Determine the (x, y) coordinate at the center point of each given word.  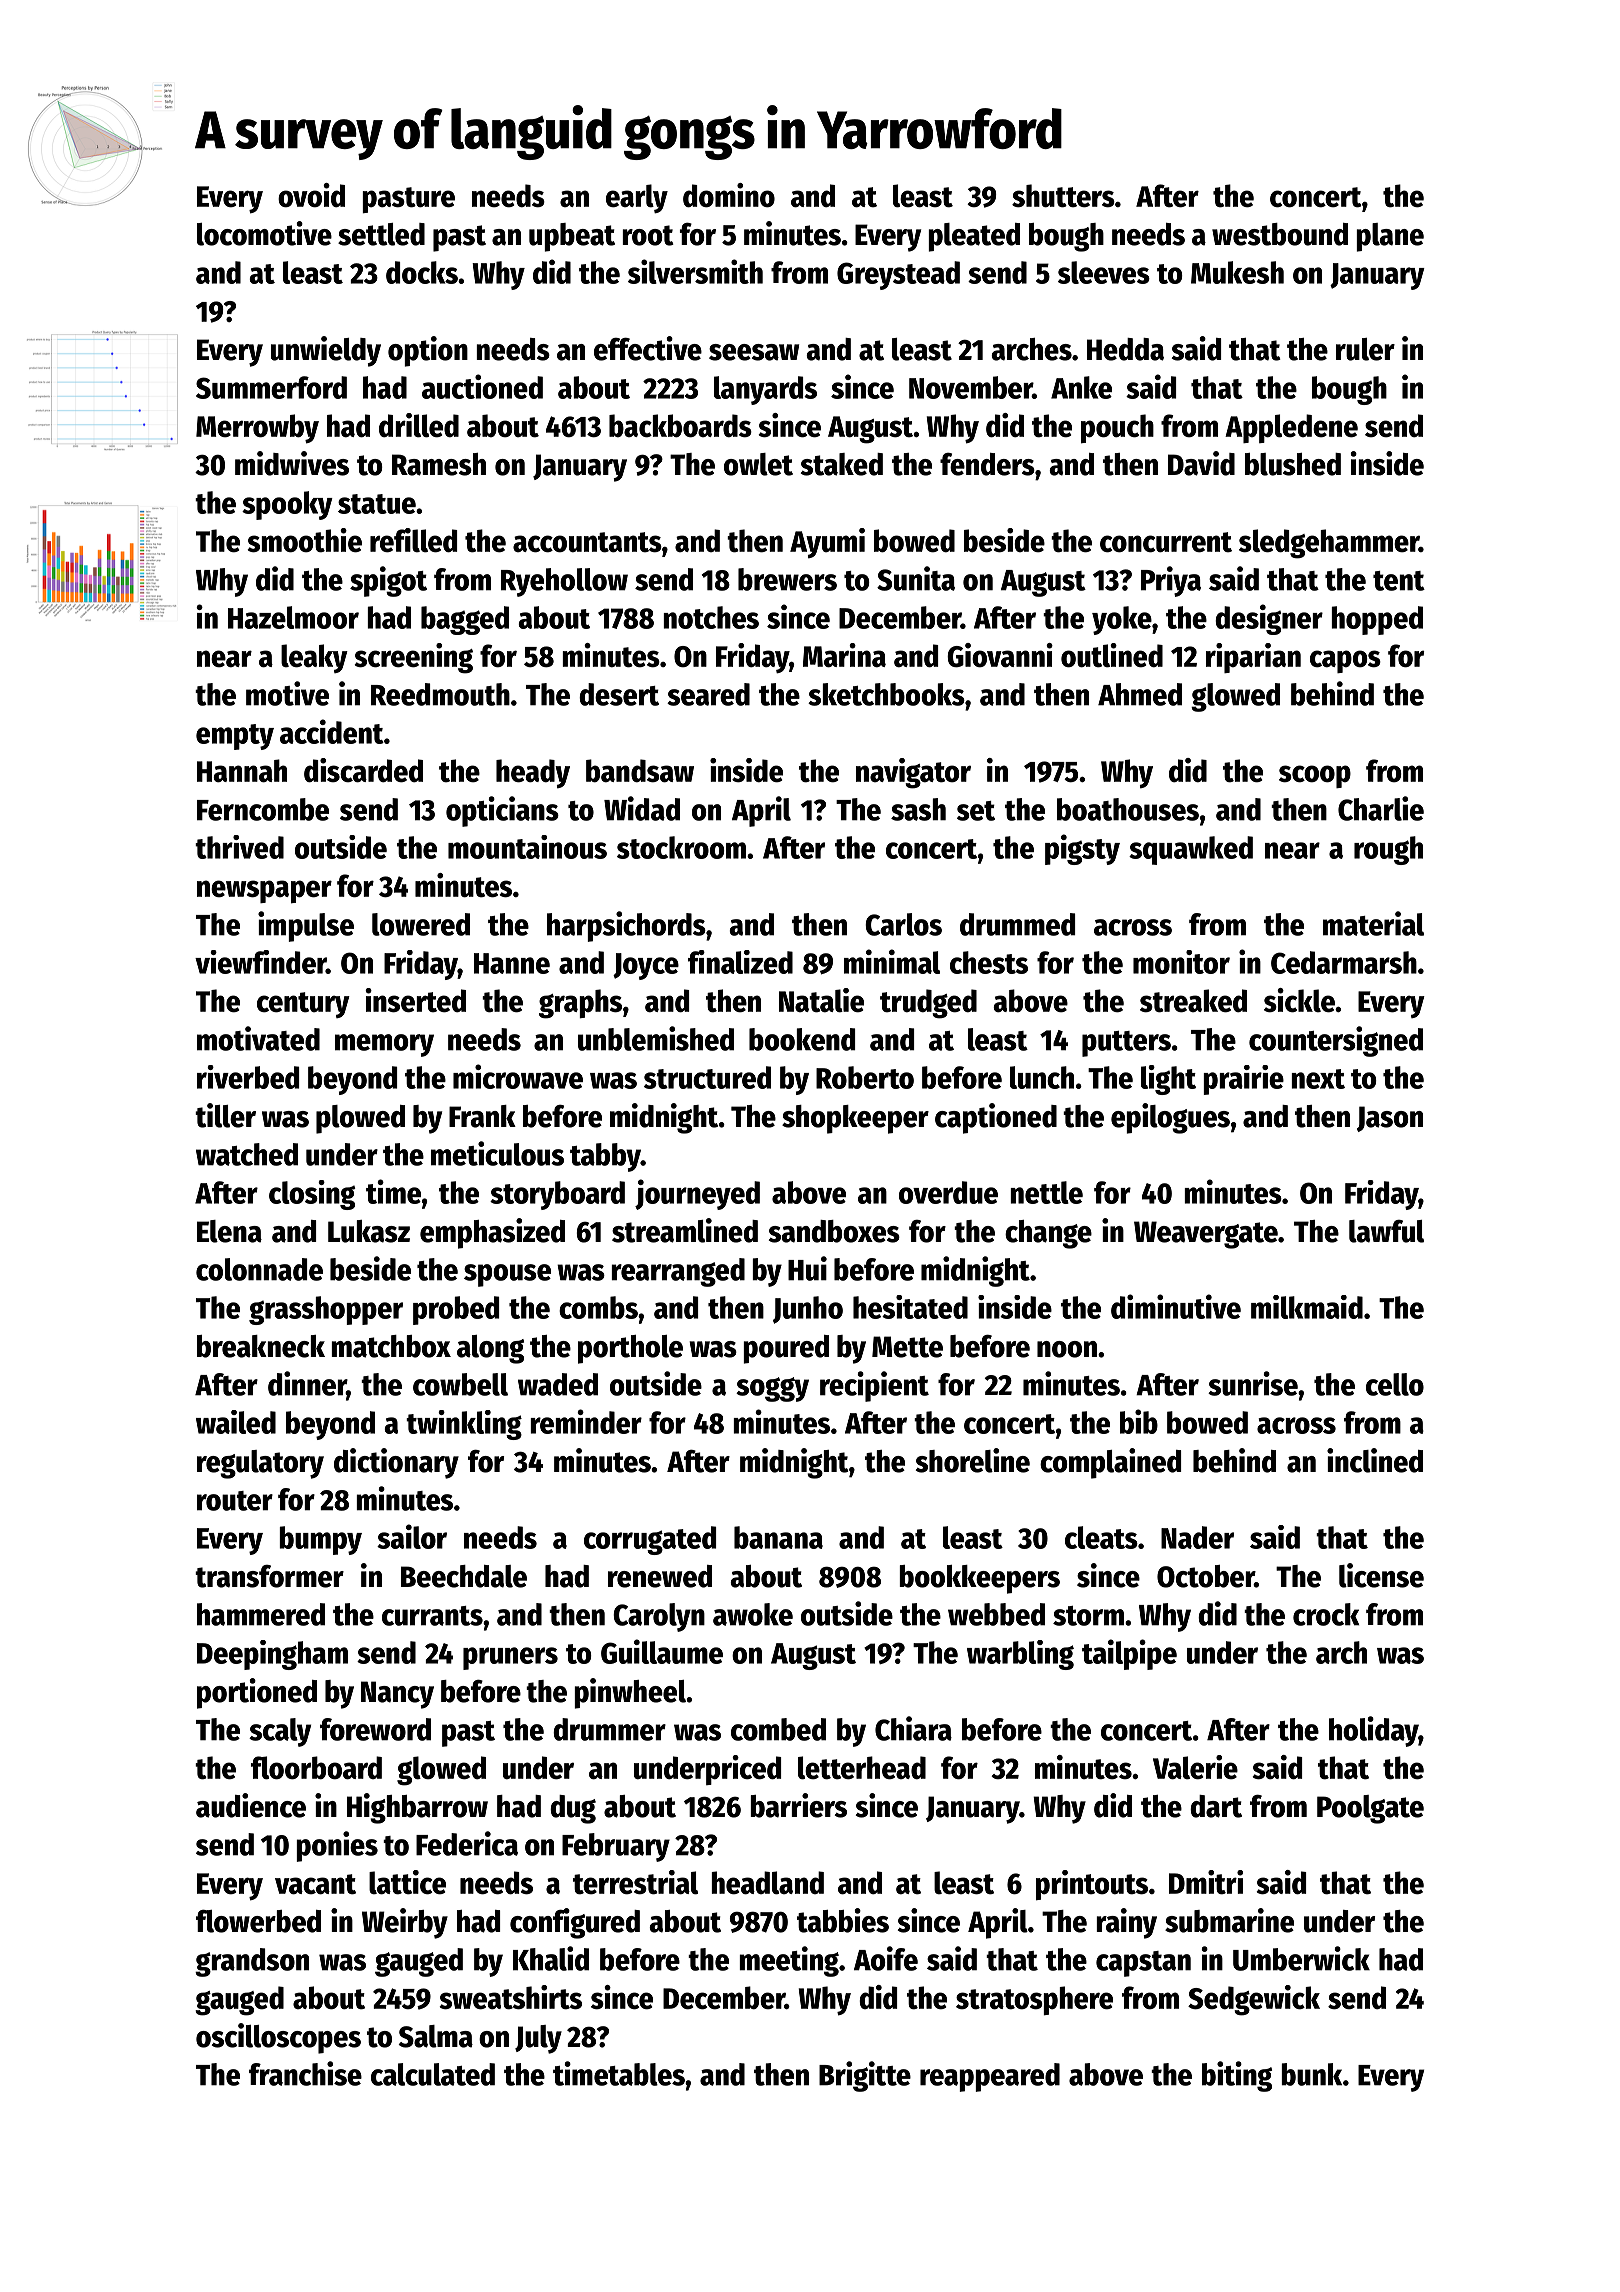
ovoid (311, 195)
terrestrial (635, 1882)
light (1168, 1080)
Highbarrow (417, 1808)
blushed (1293, 464)
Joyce (646, 966)
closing (312, 1195)
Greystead (898, 275)
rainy (1126, 1923)
